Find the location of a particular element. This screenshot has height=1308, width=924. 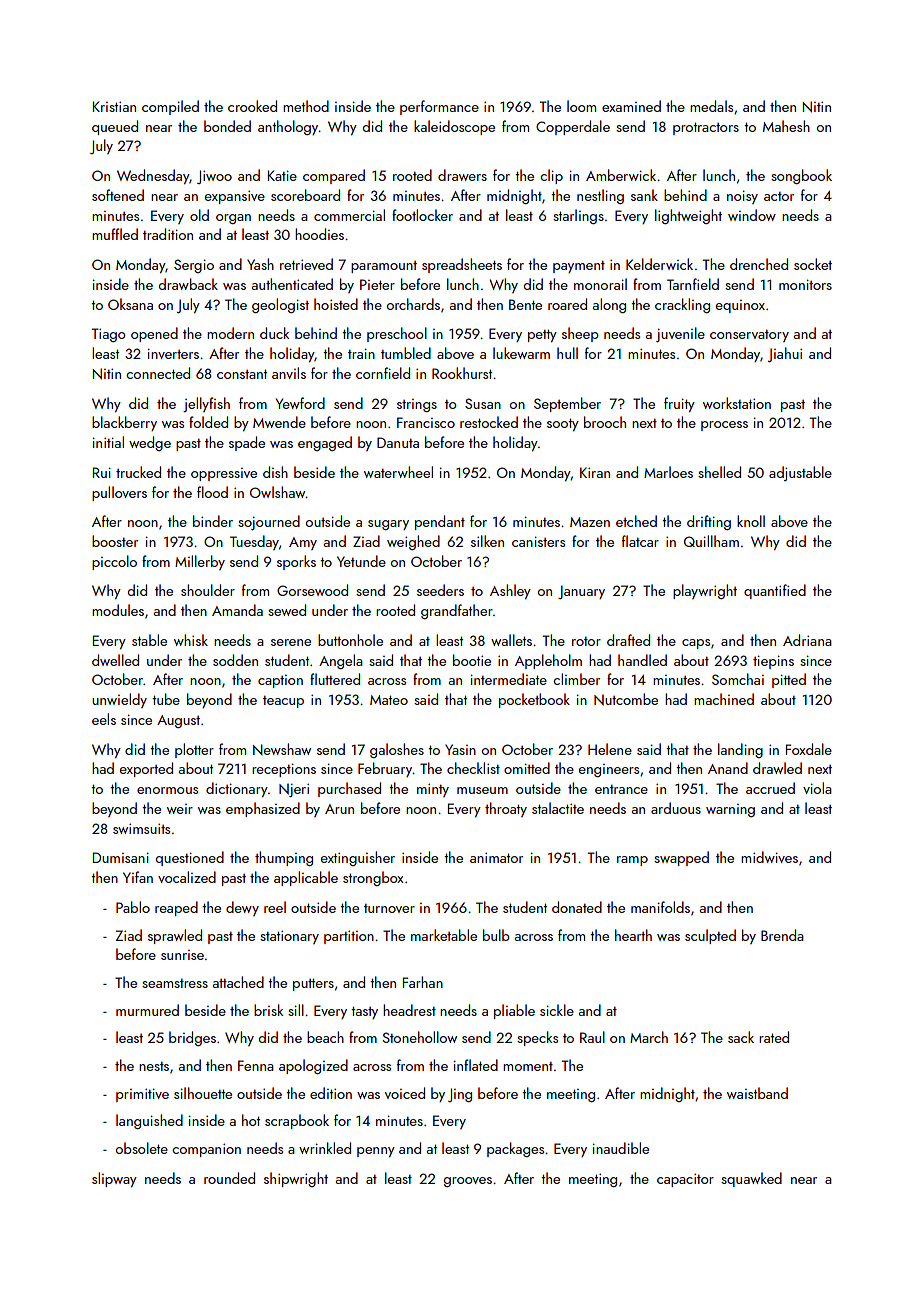

exported is located at coordinates (146, 769).
